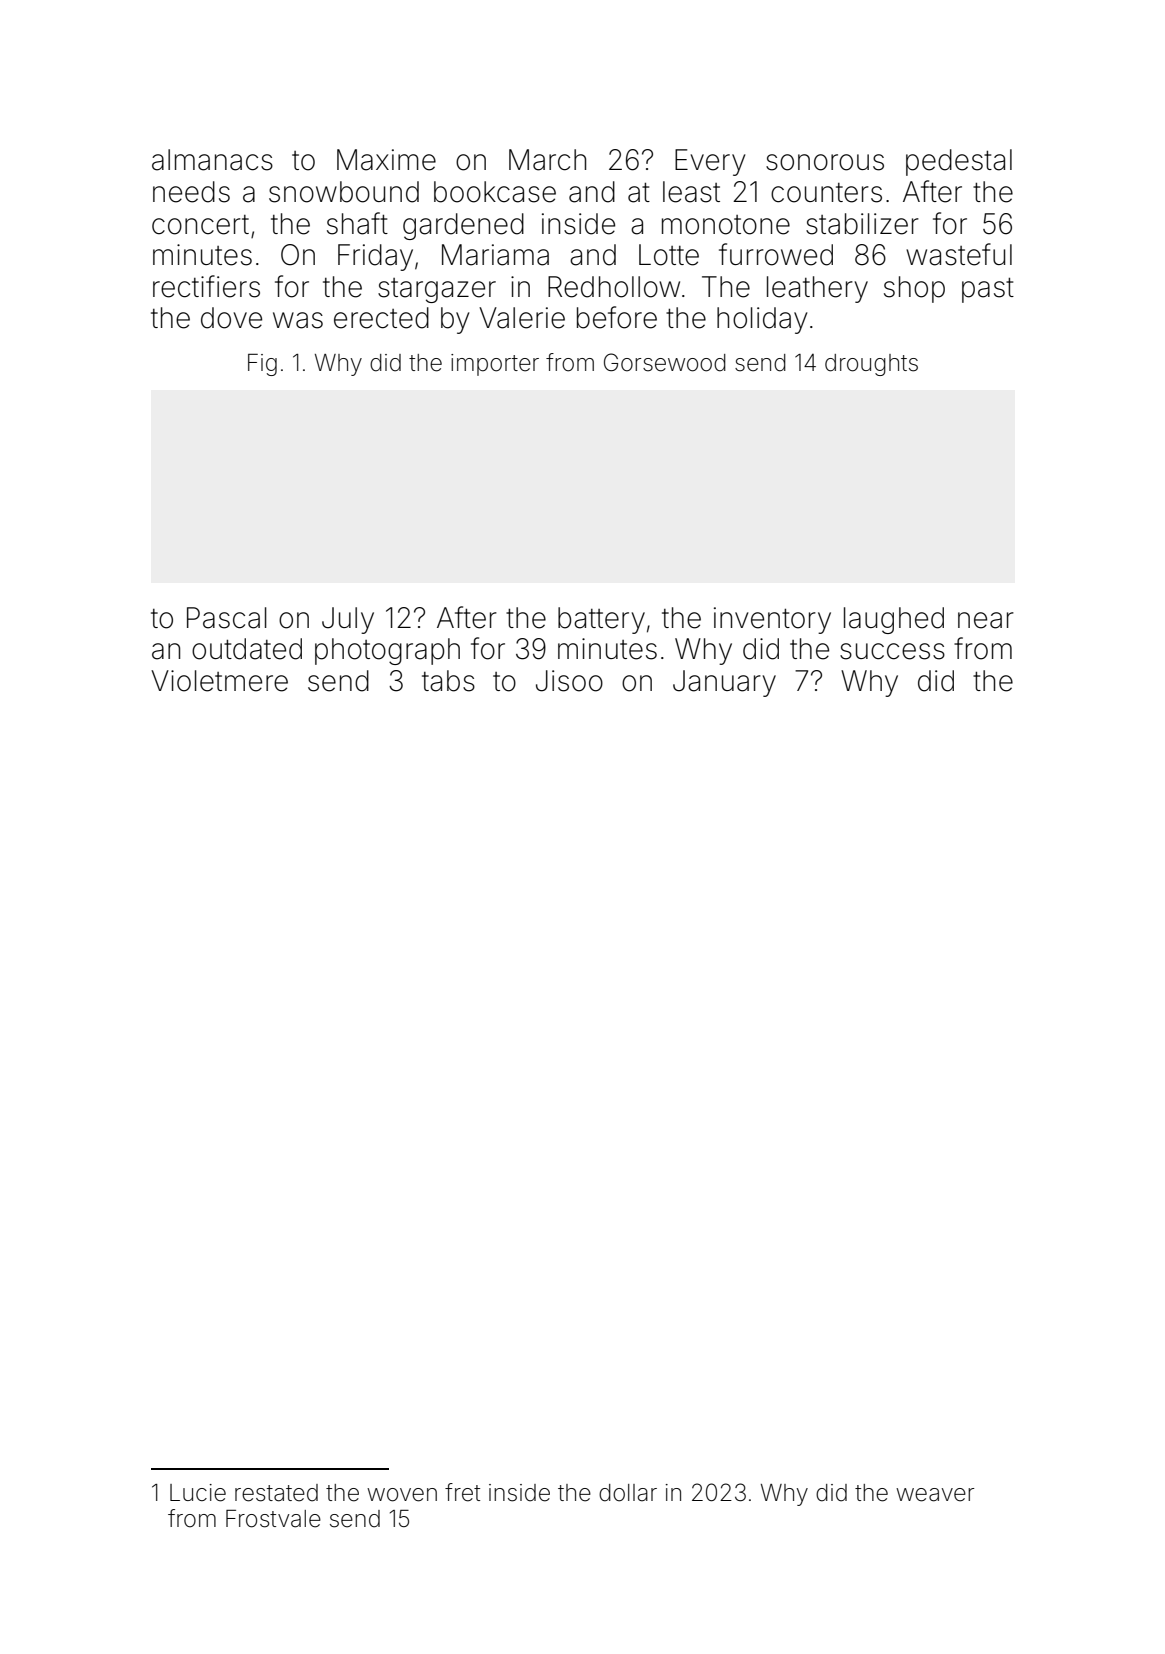  Describe the element at coordinates (495, 365) in the screenshot. I see `importer` at that location.
